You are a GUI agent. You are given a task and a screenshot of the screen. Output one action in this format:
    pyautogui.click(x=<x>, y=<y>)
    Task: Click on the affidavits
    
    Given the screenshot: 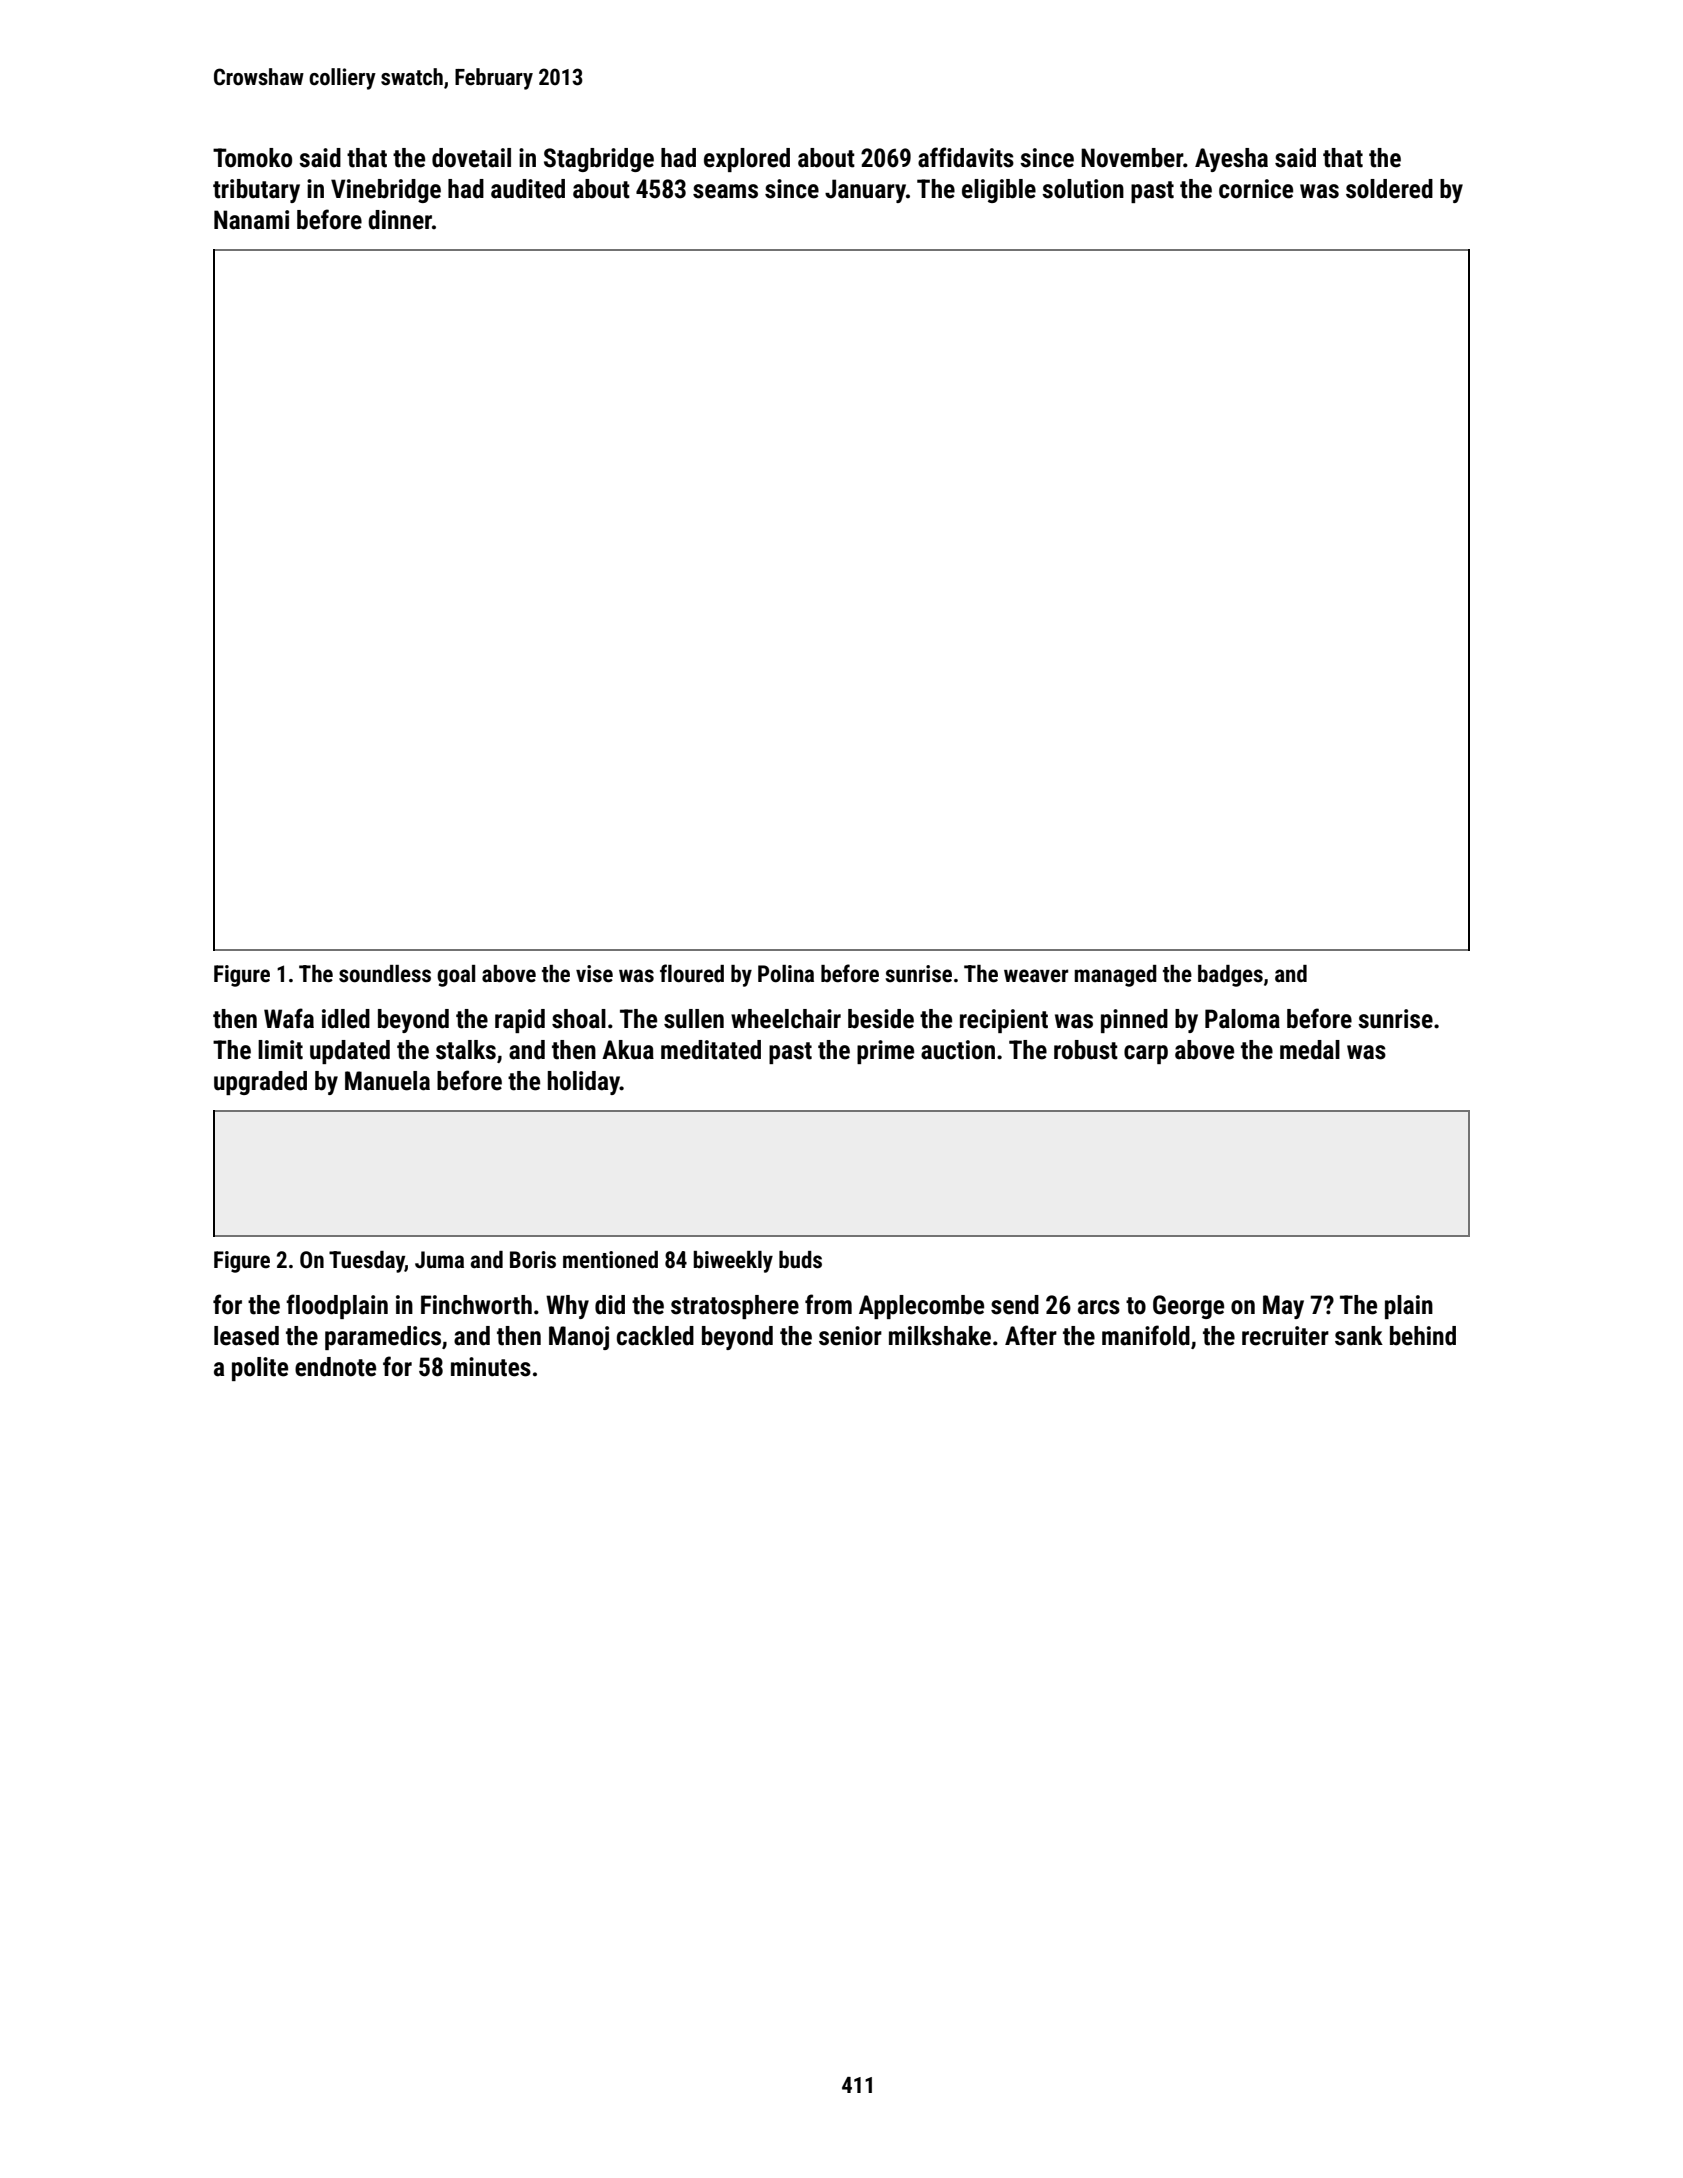 What is the action you would take?
    pyautogui.click(x=966, y=157)
